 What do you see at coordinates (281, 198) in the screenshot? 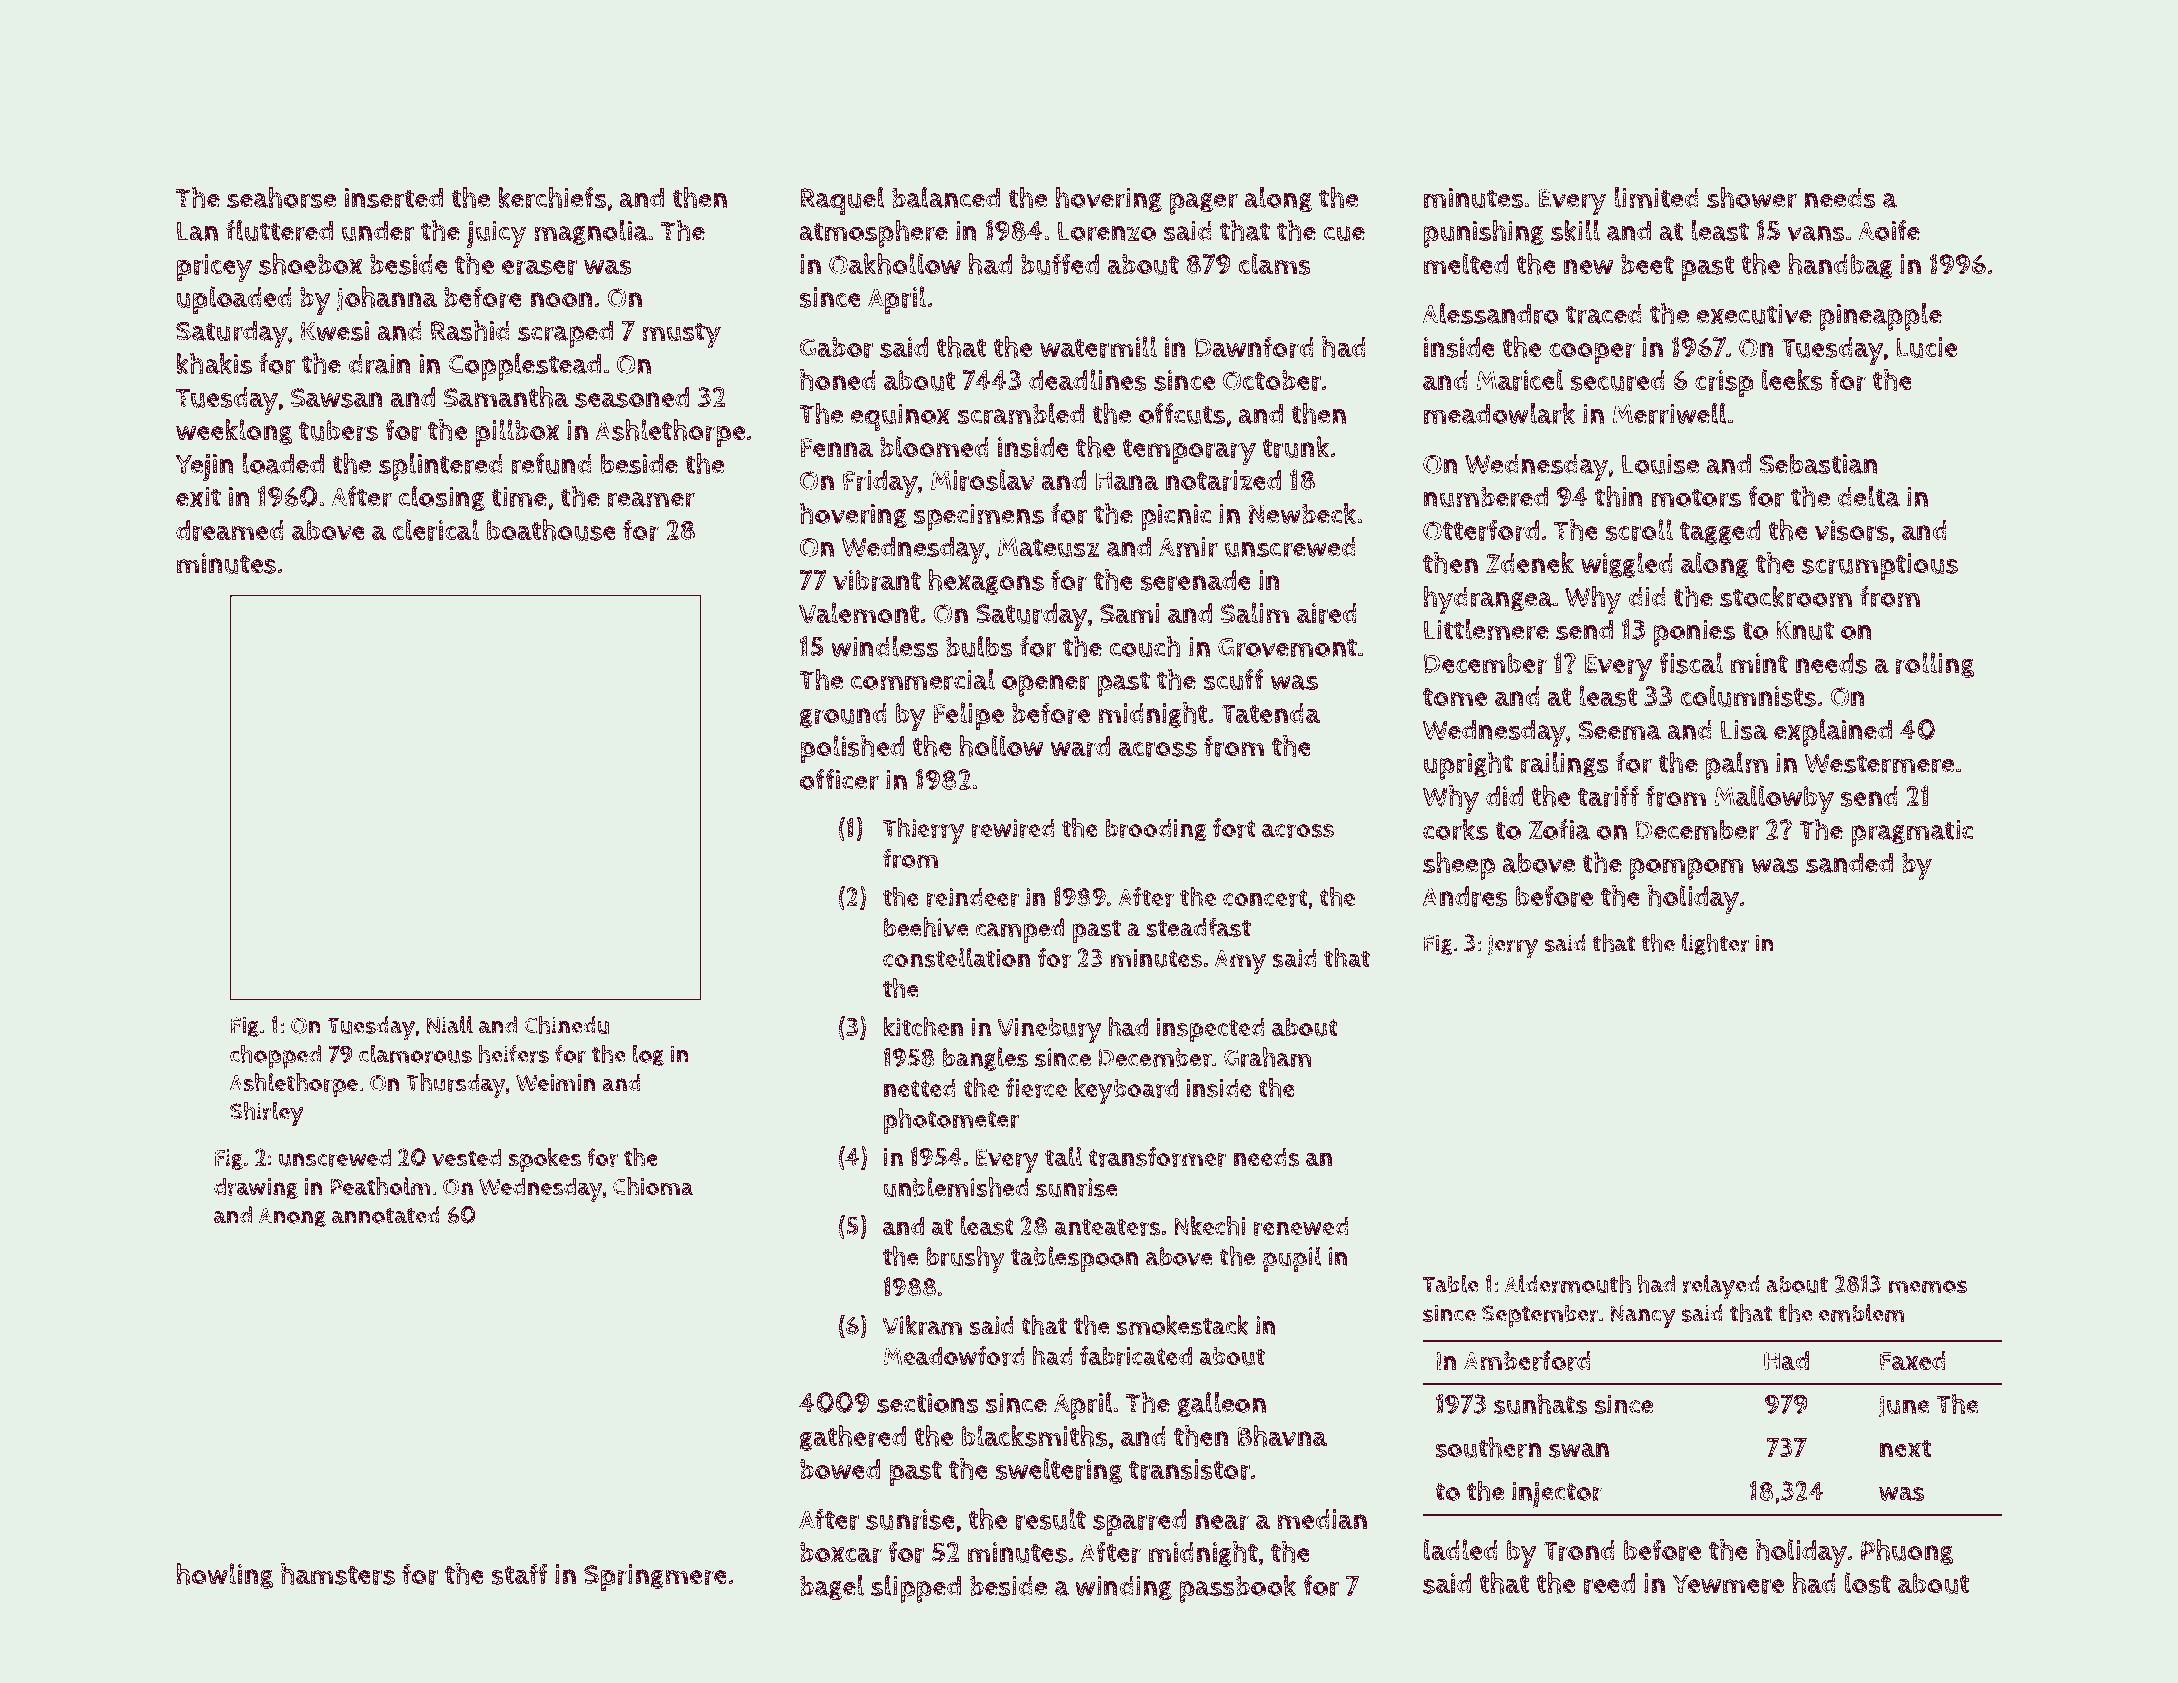
I see `seahorse` at bounding box center [281, 198].
